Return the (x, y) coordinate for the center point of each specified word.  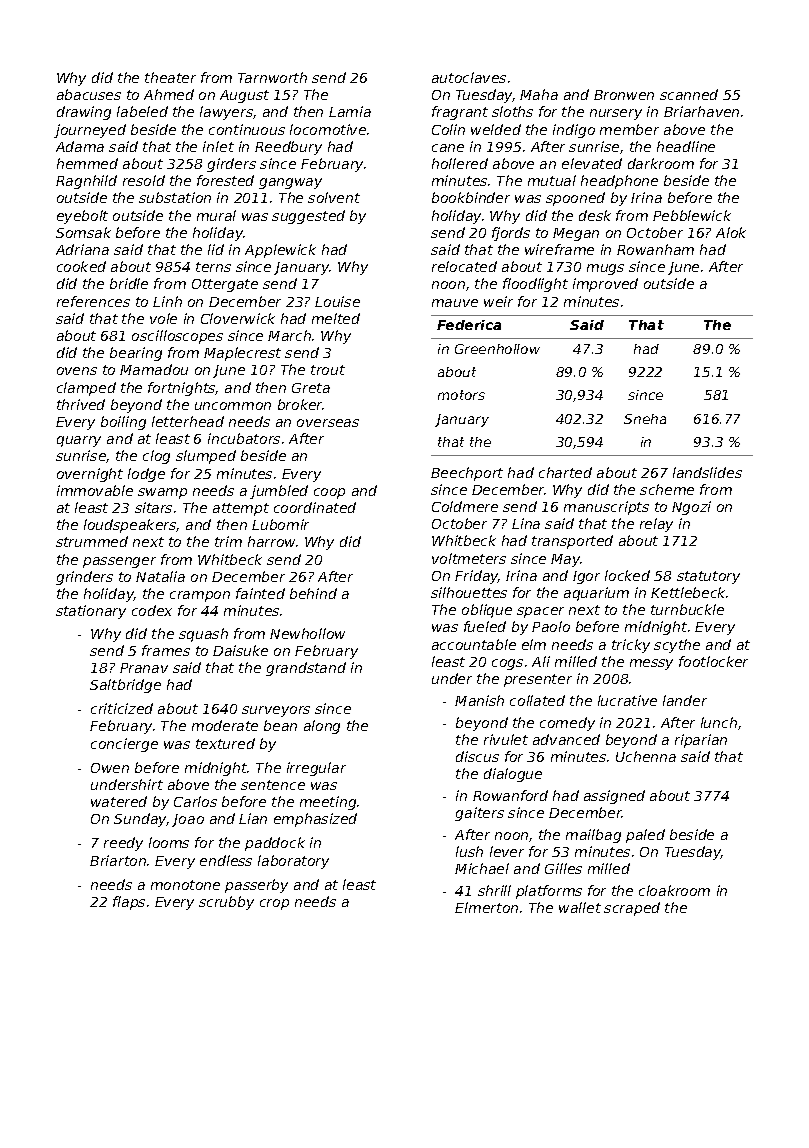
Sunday (140, 820)
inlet (218, 146)
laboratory (293, 862)
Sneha (645, 419)
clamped (86, 389)
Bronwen (624, 95)
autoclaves (469, 77)
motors (461, 395)
